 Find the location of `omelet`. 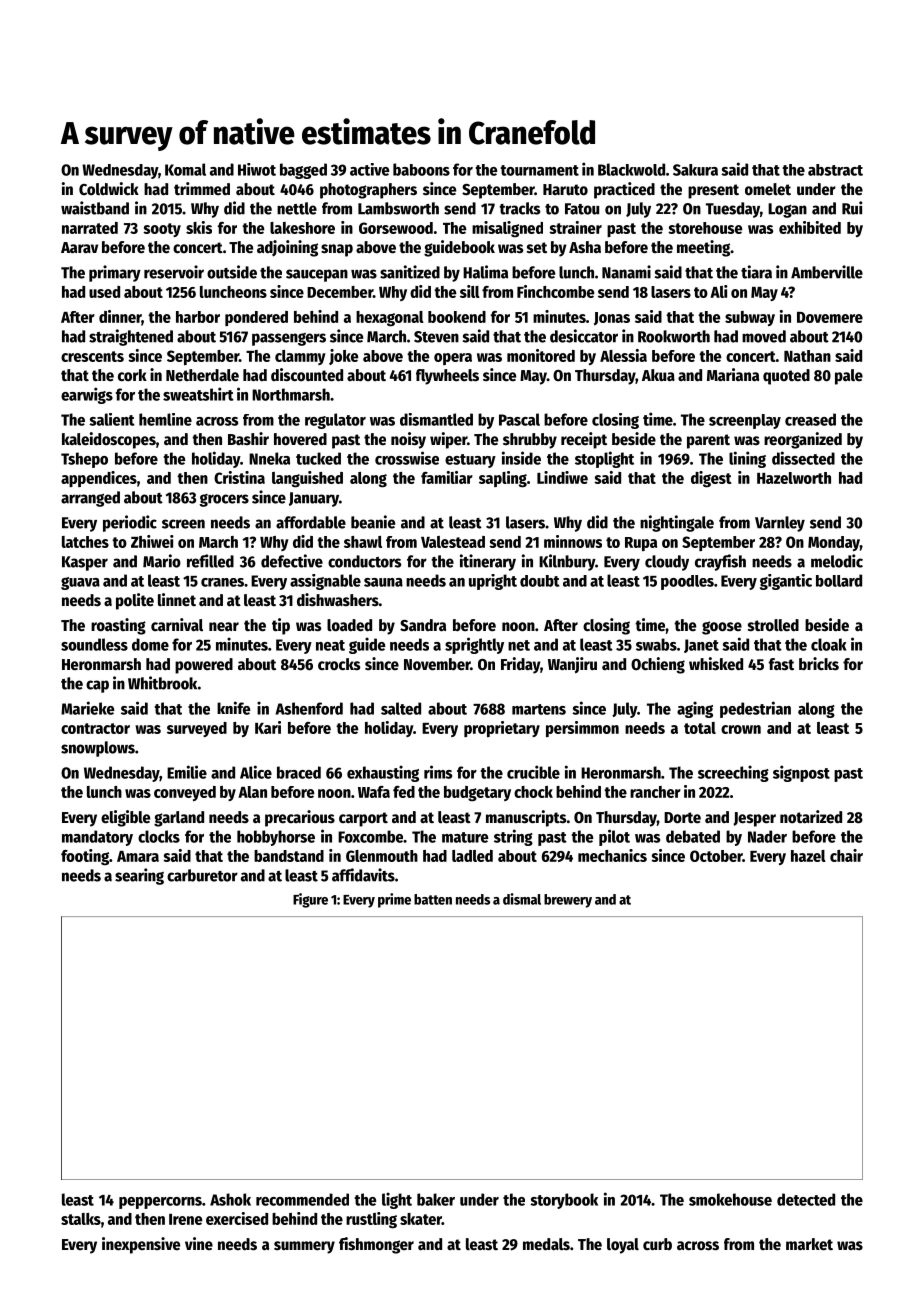

omelet is located at coordinates (768, 189).
